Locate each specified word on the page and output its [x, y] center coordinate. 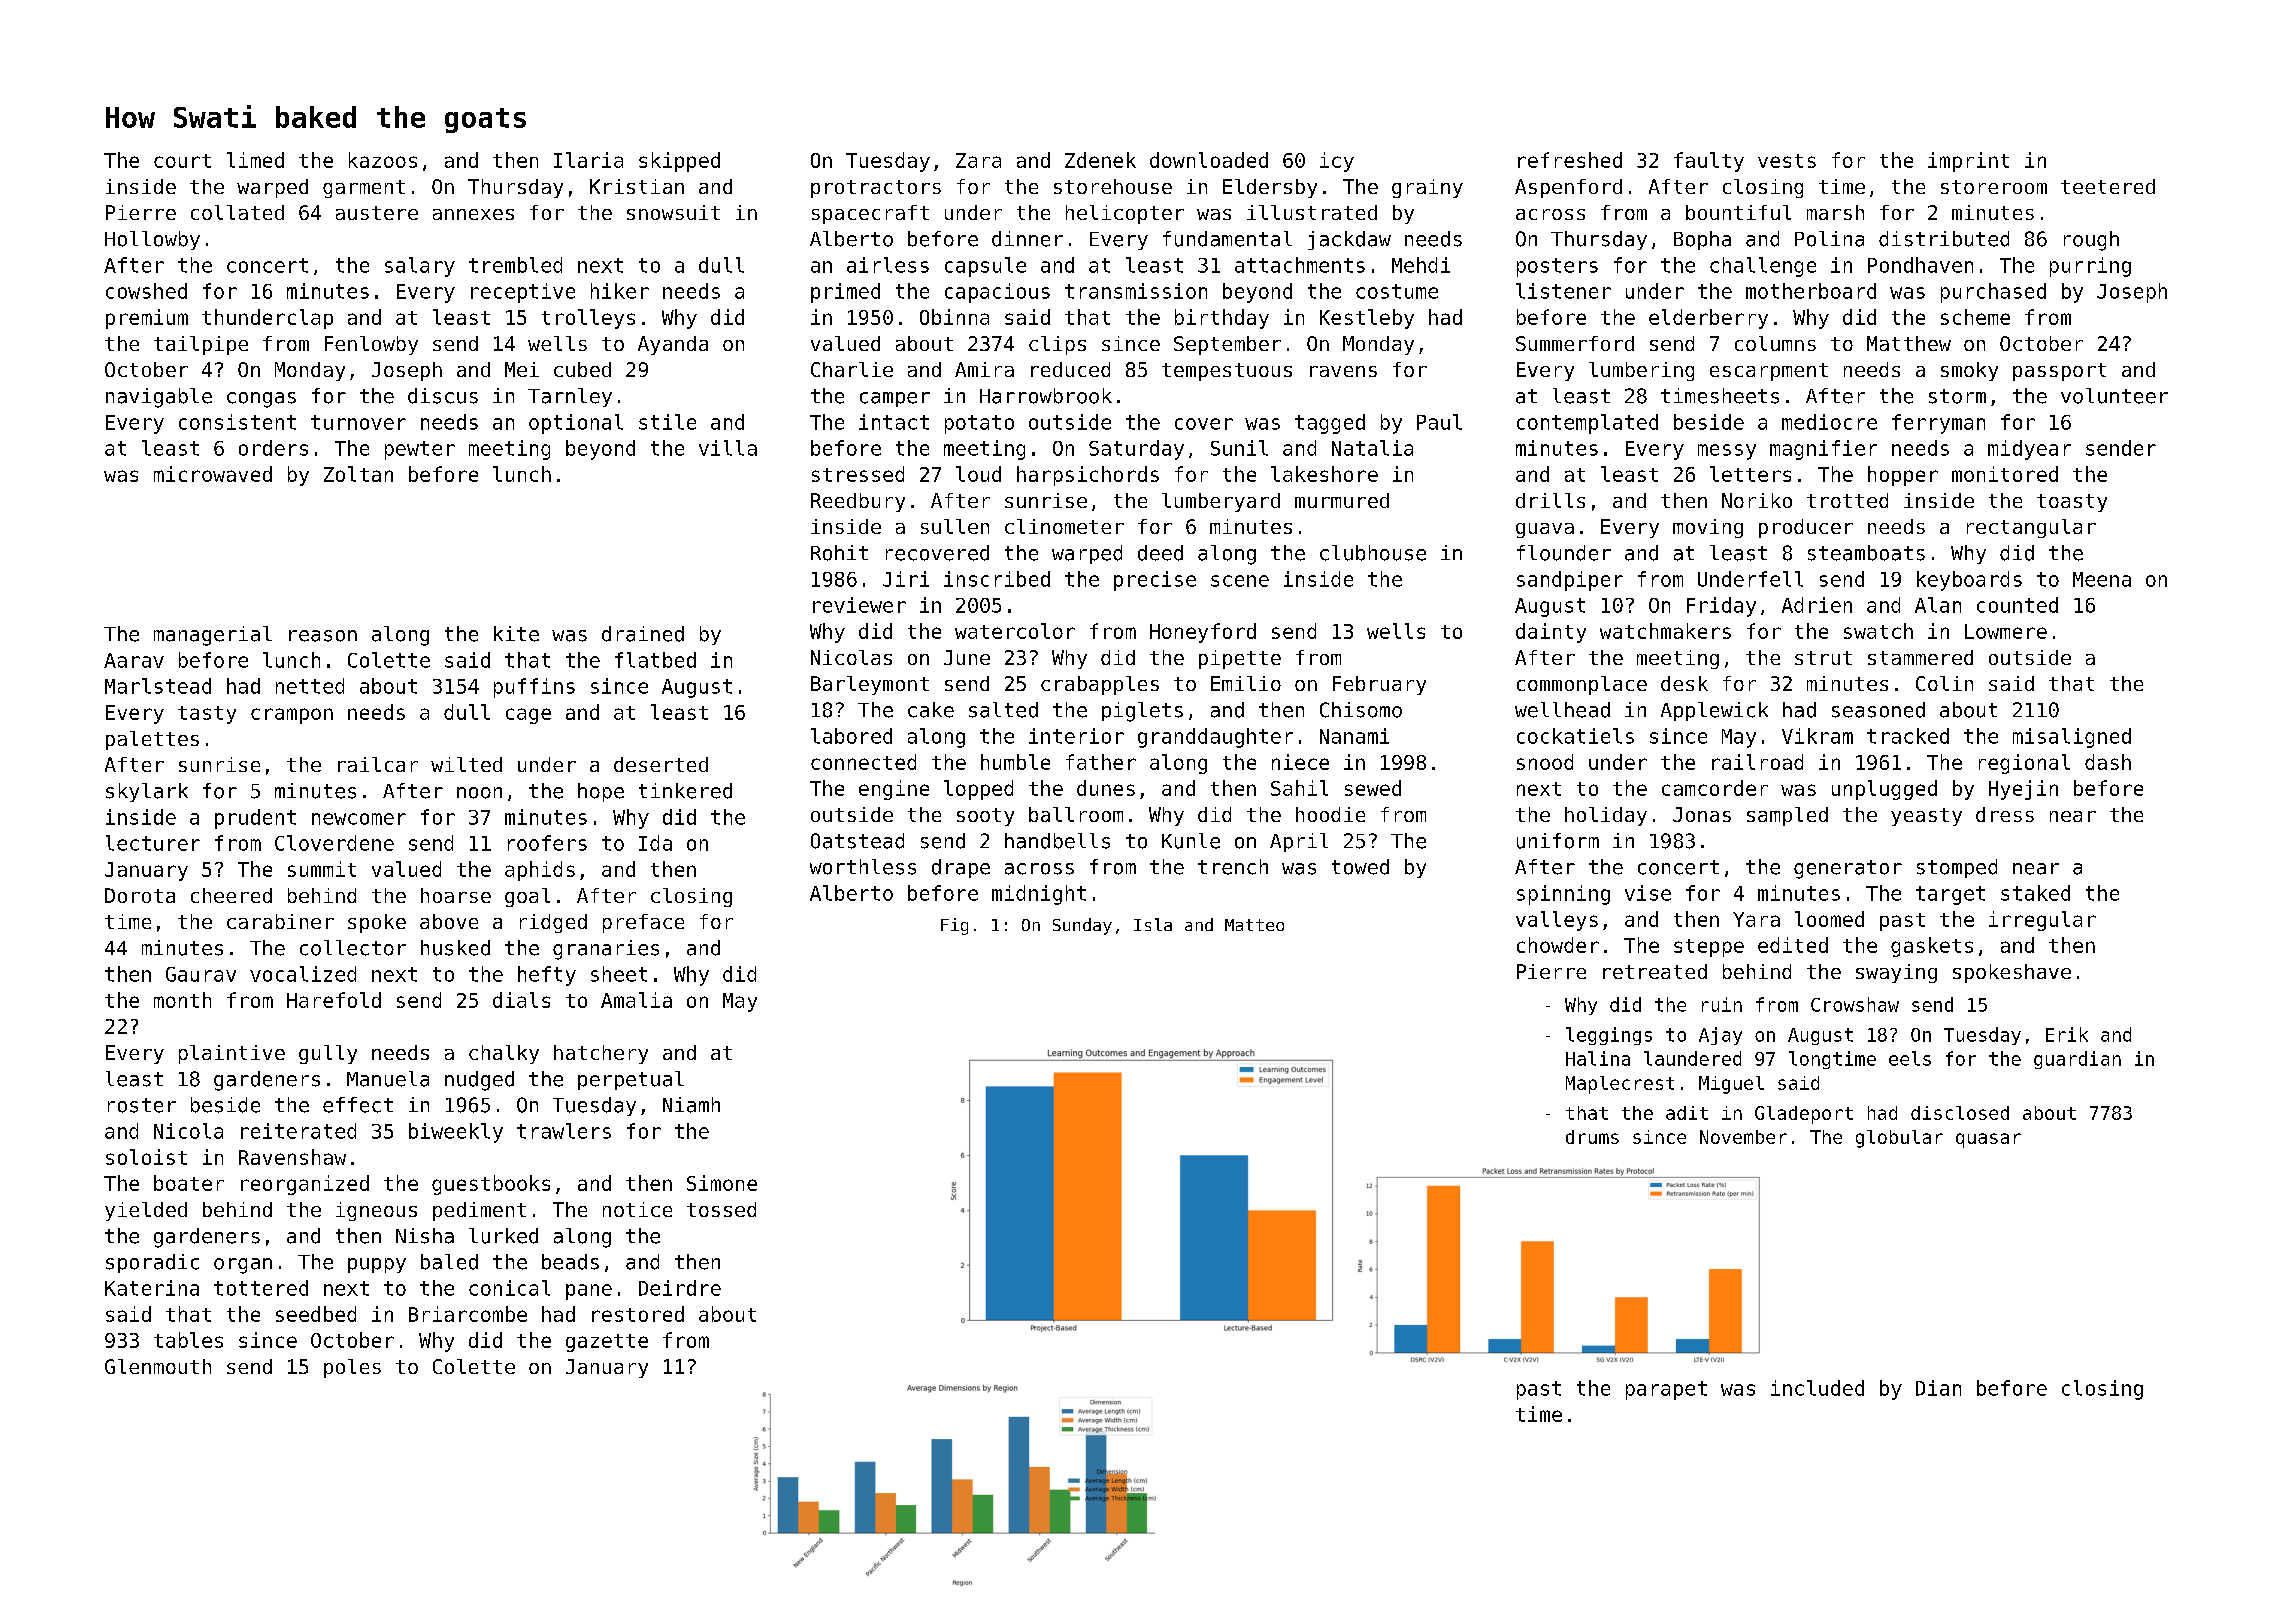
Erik [2067, 1034]
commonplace [1582, 685]
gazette [607, 1343]
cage [528, 716]
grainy [1427, 188]
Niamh [691, 1105]
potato [979, 424]
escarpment [1769, 372]
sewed [1373, 788]
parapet [1666, 1390]
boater [189, 1183]
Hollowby [152, 240]
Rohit [839, 553]
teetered [2108, 186]
